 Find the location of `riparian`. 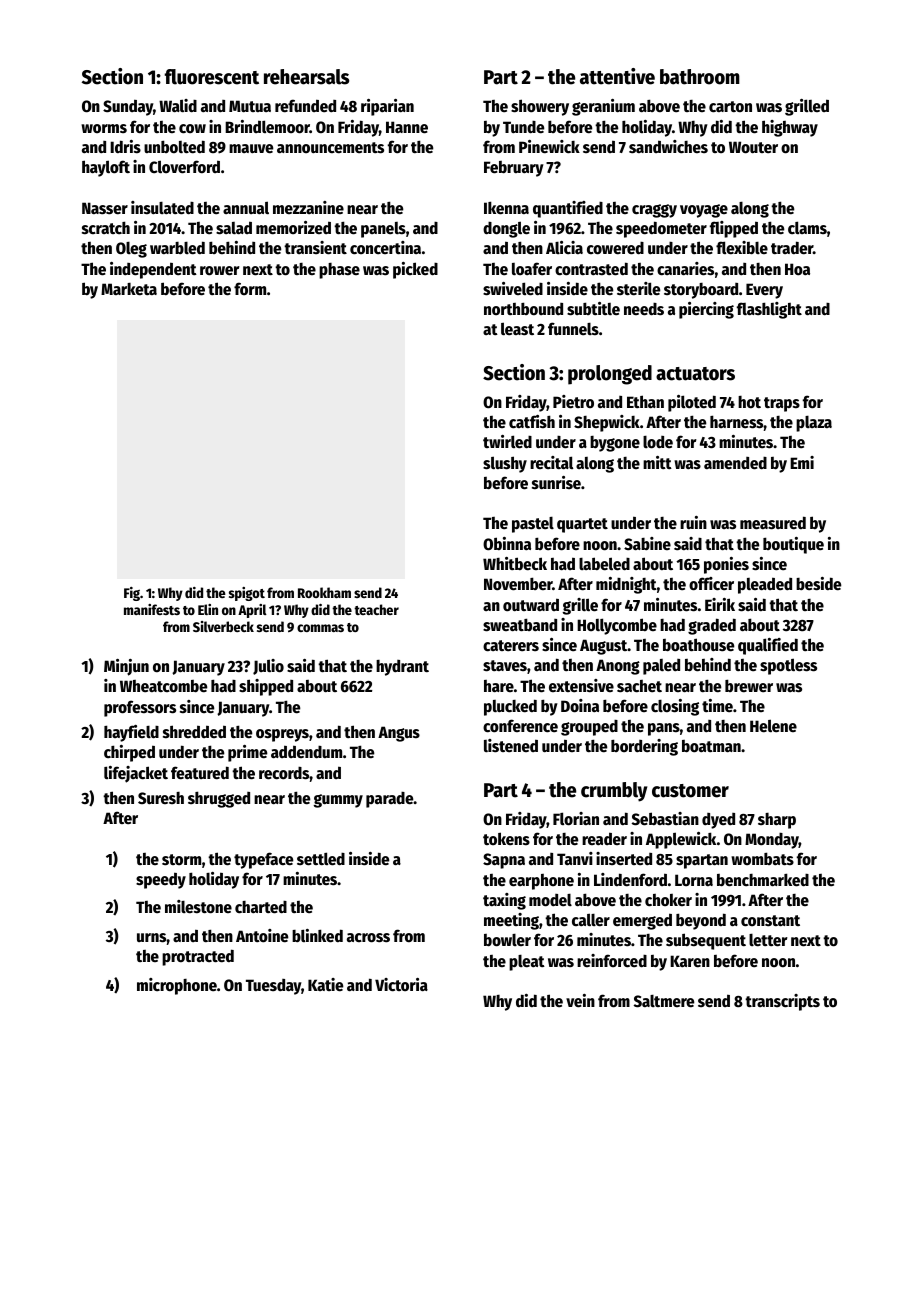

riparian is located at coordinates (387, 107).
